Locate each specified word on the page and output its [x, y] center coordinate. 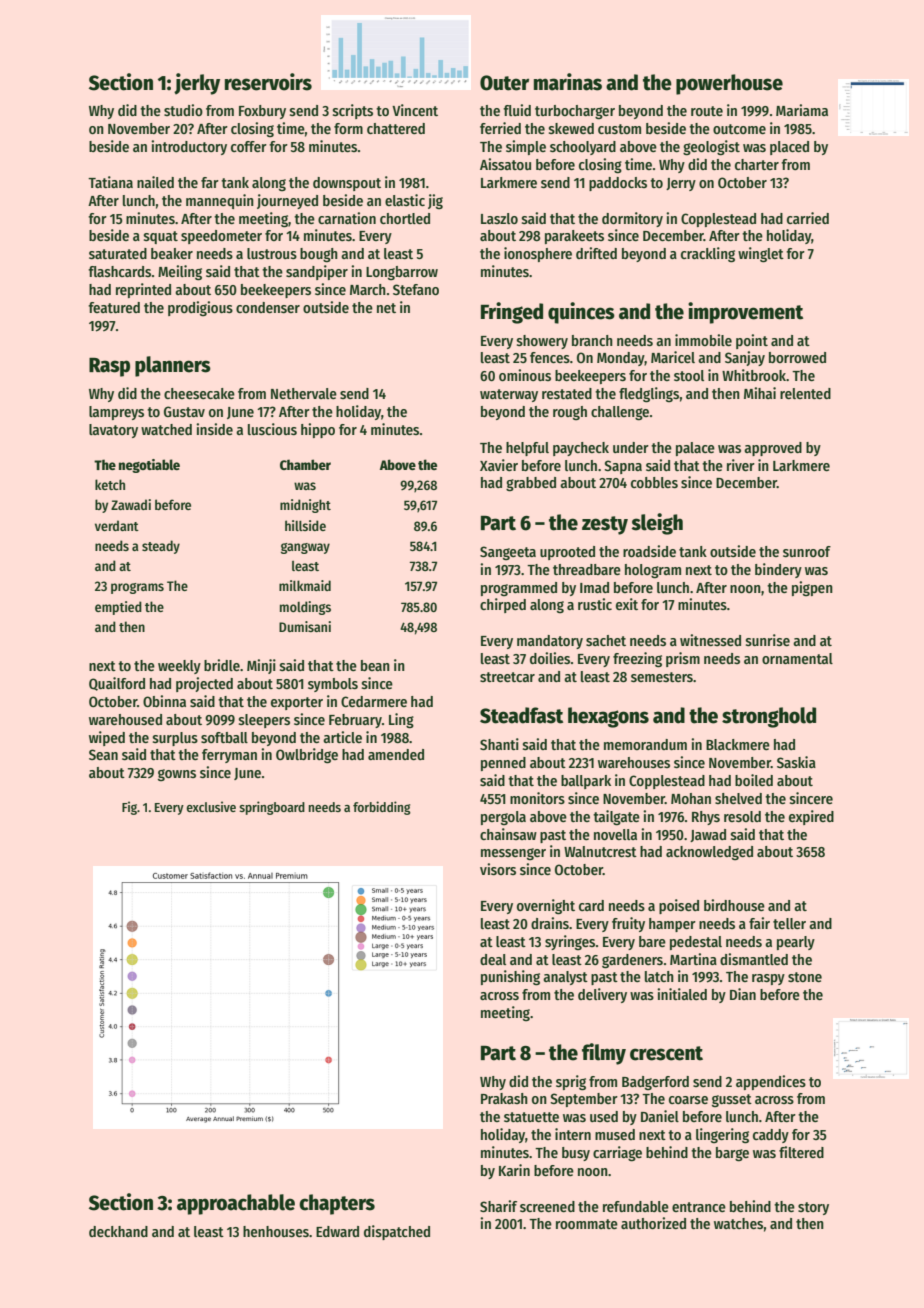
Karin [514, 1170]
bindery [778, 570]
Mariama [802, 110]
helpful [527, 449]
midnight [305, 506]
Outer [504, 83]
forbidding [382, 808]
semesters [662, 677]
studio [183, 110]
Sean [103, 754]
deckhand [118, 1231]
